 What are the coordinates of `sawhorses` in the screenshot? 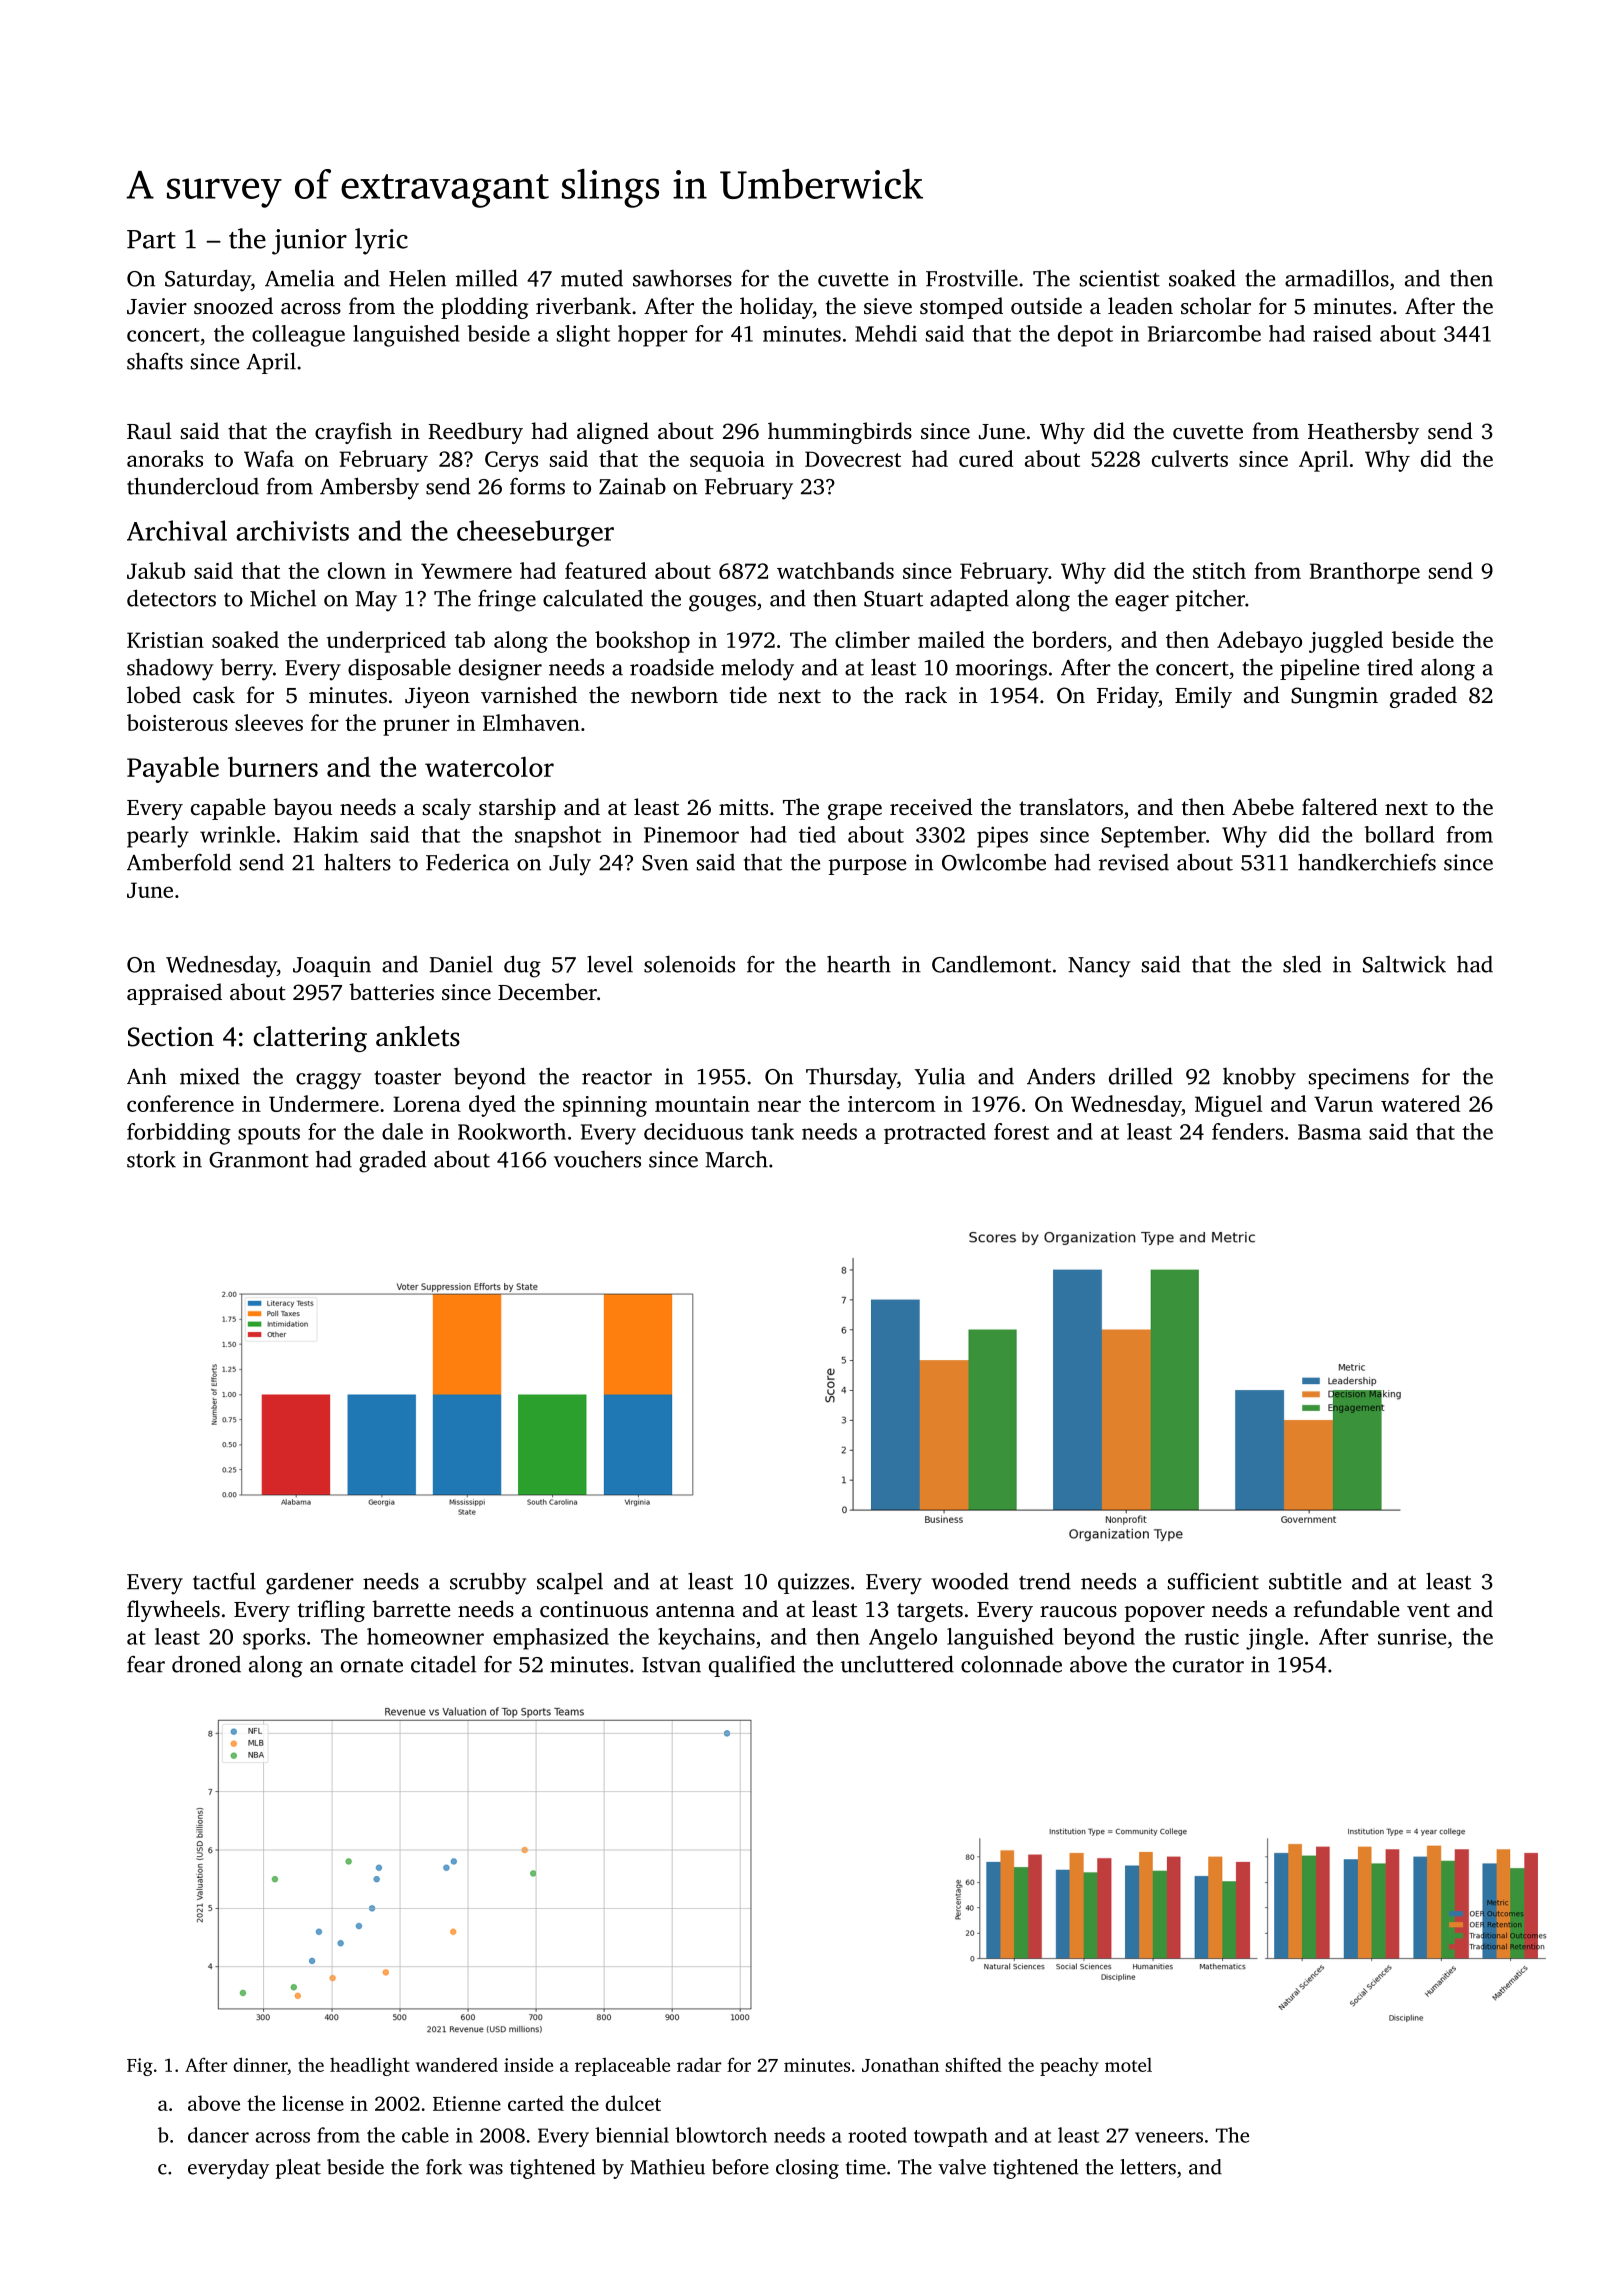 It's located at (682, 278).
